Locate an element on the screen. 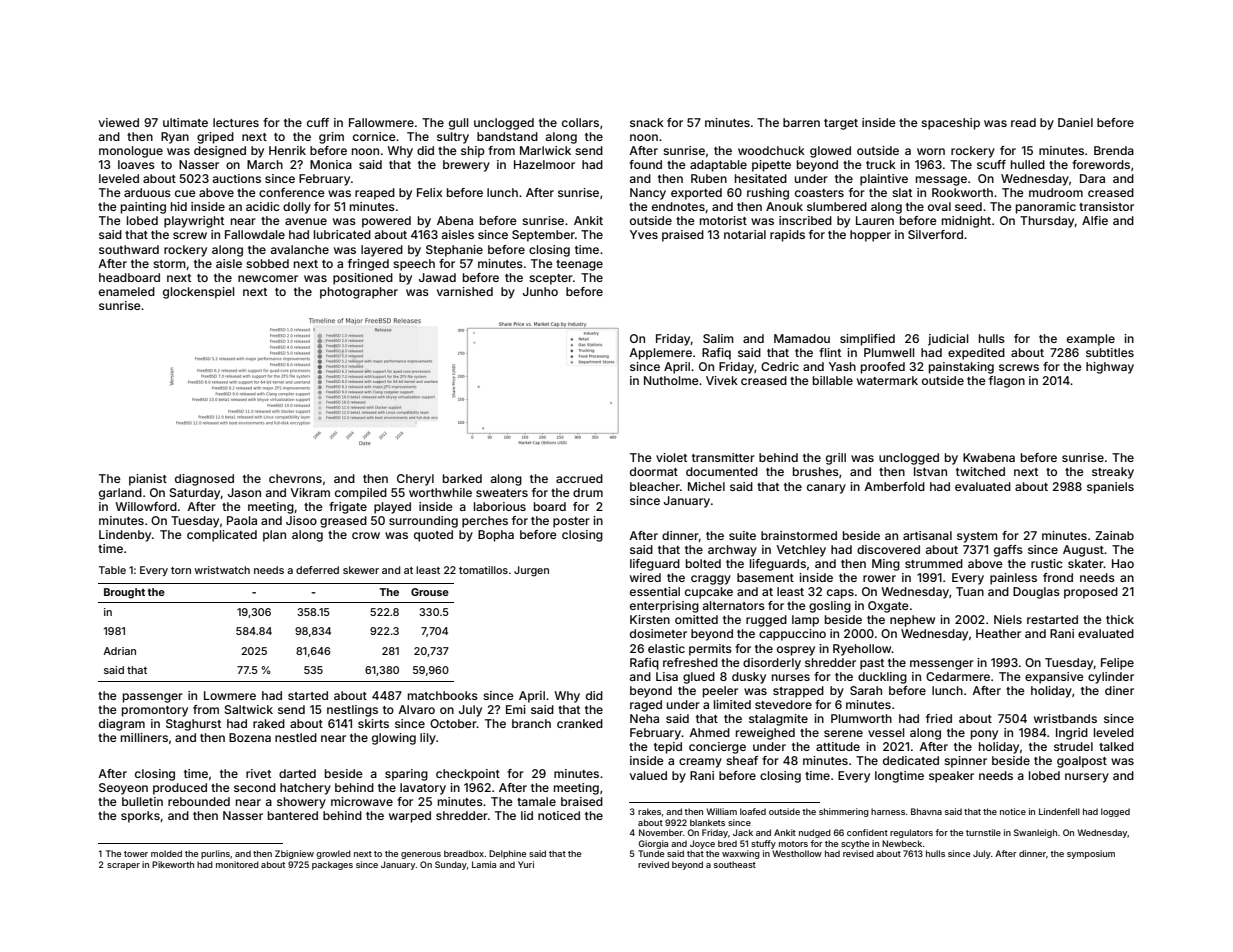 The image size is (1233, 952). molded is located at coordinates (166, 853).
